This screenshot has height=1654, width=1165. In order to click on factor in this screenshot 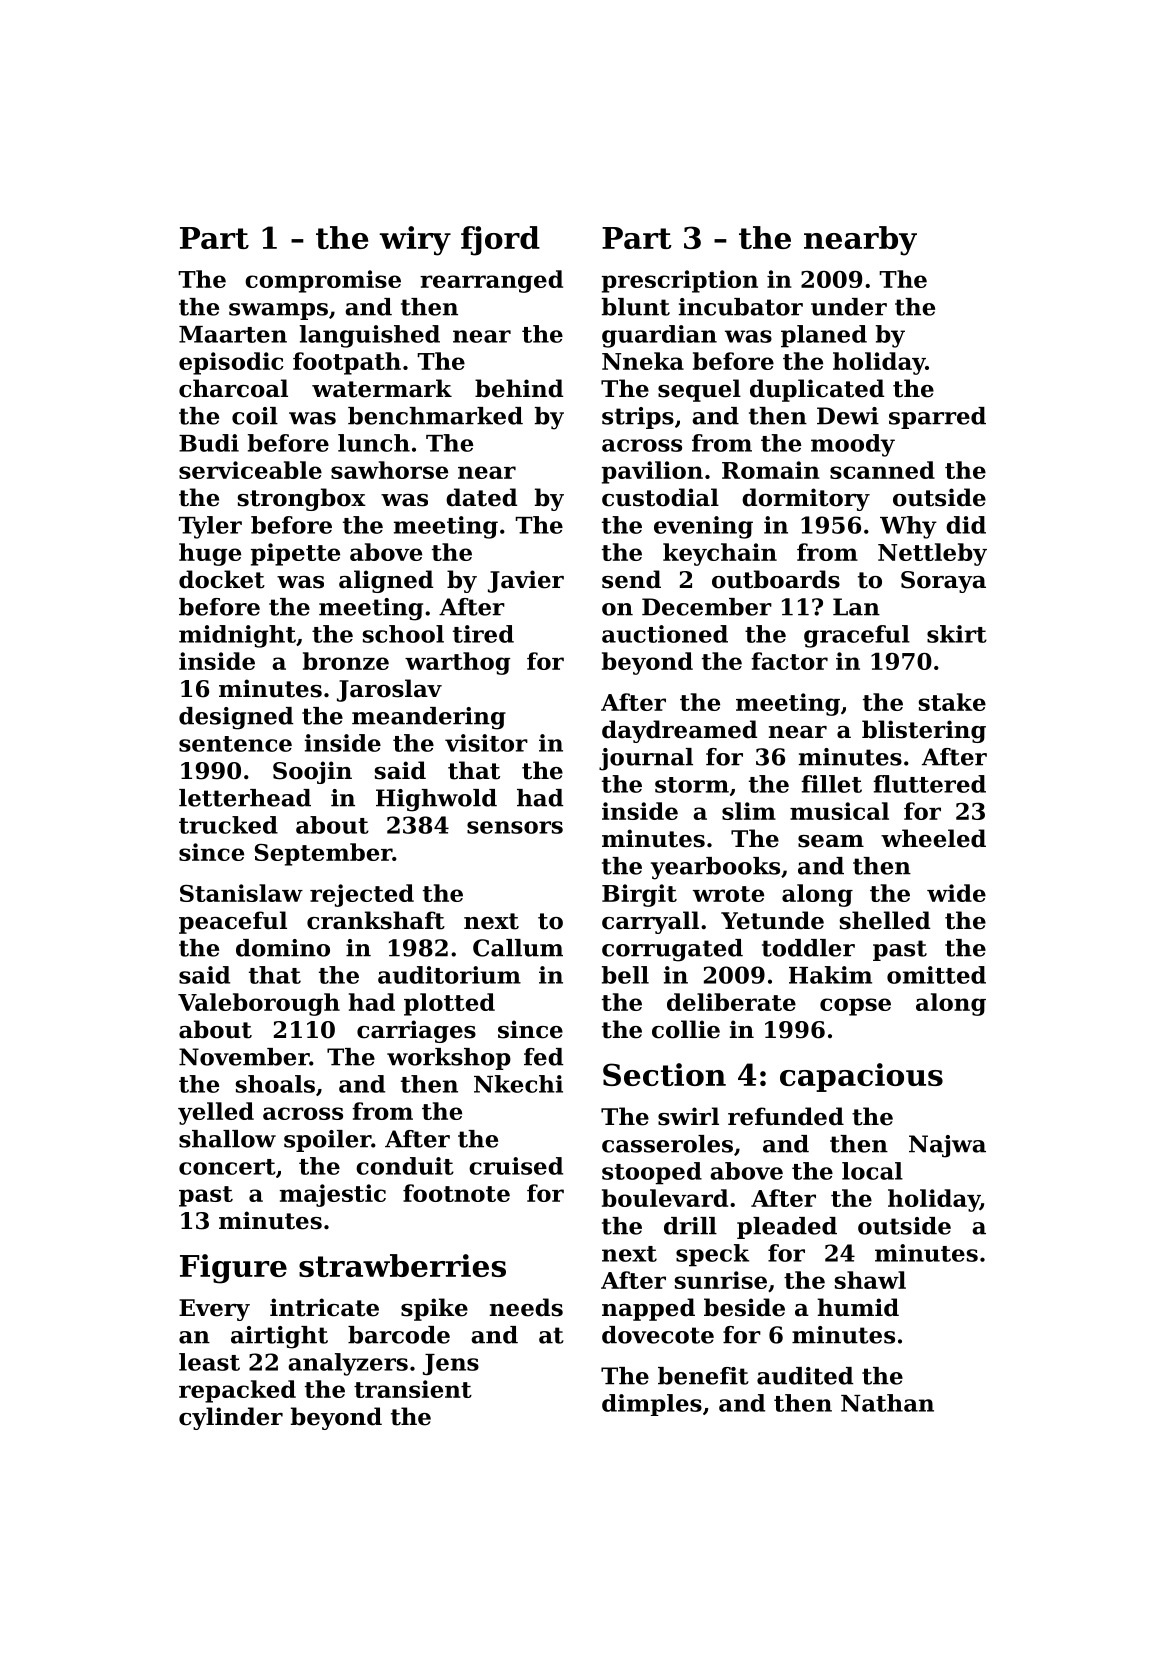, I will do `click(789, 661)`.
